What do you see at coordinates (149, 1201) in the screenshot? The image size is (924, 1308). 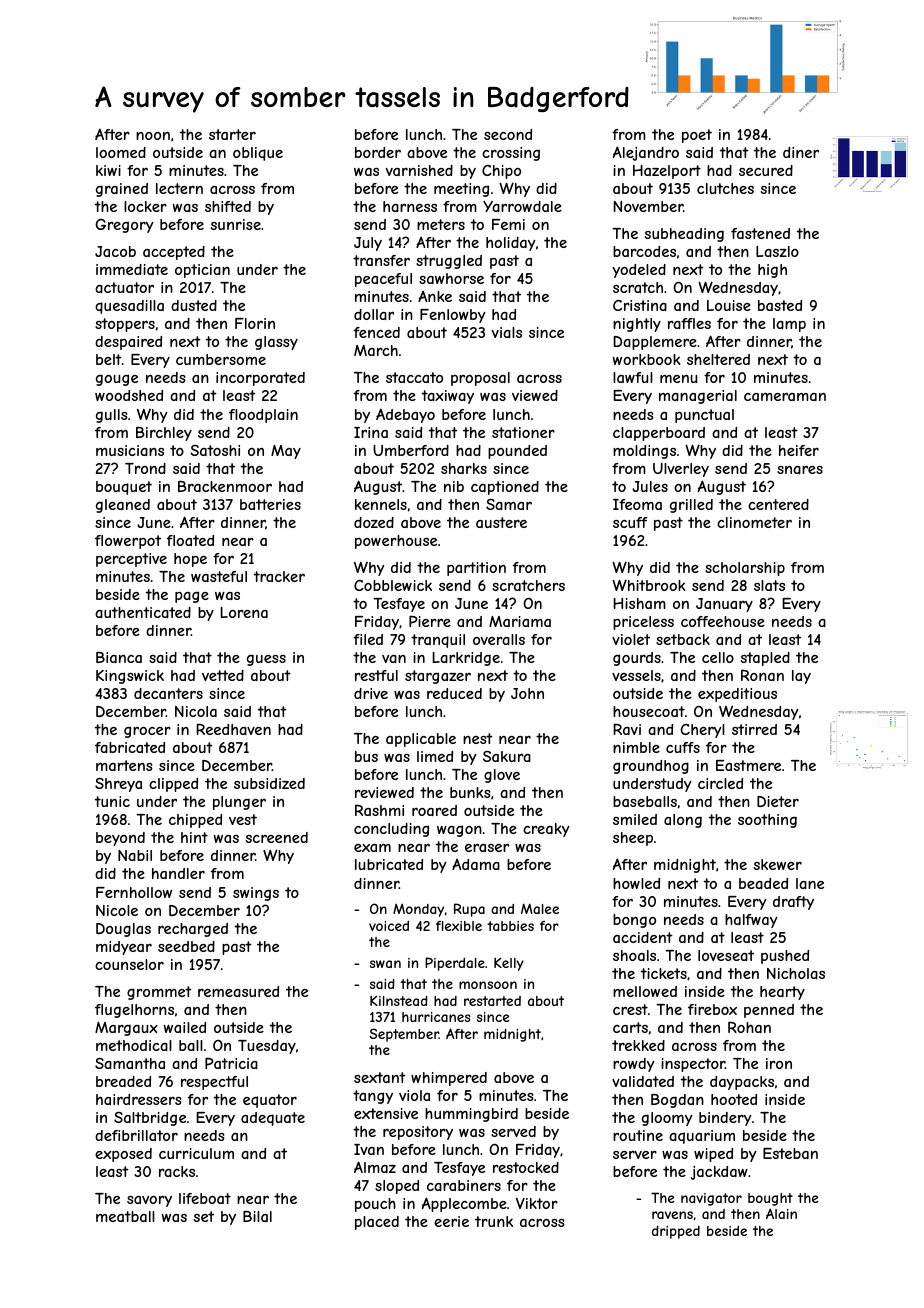 I see `savory` at bounding box center [149, 1201].
